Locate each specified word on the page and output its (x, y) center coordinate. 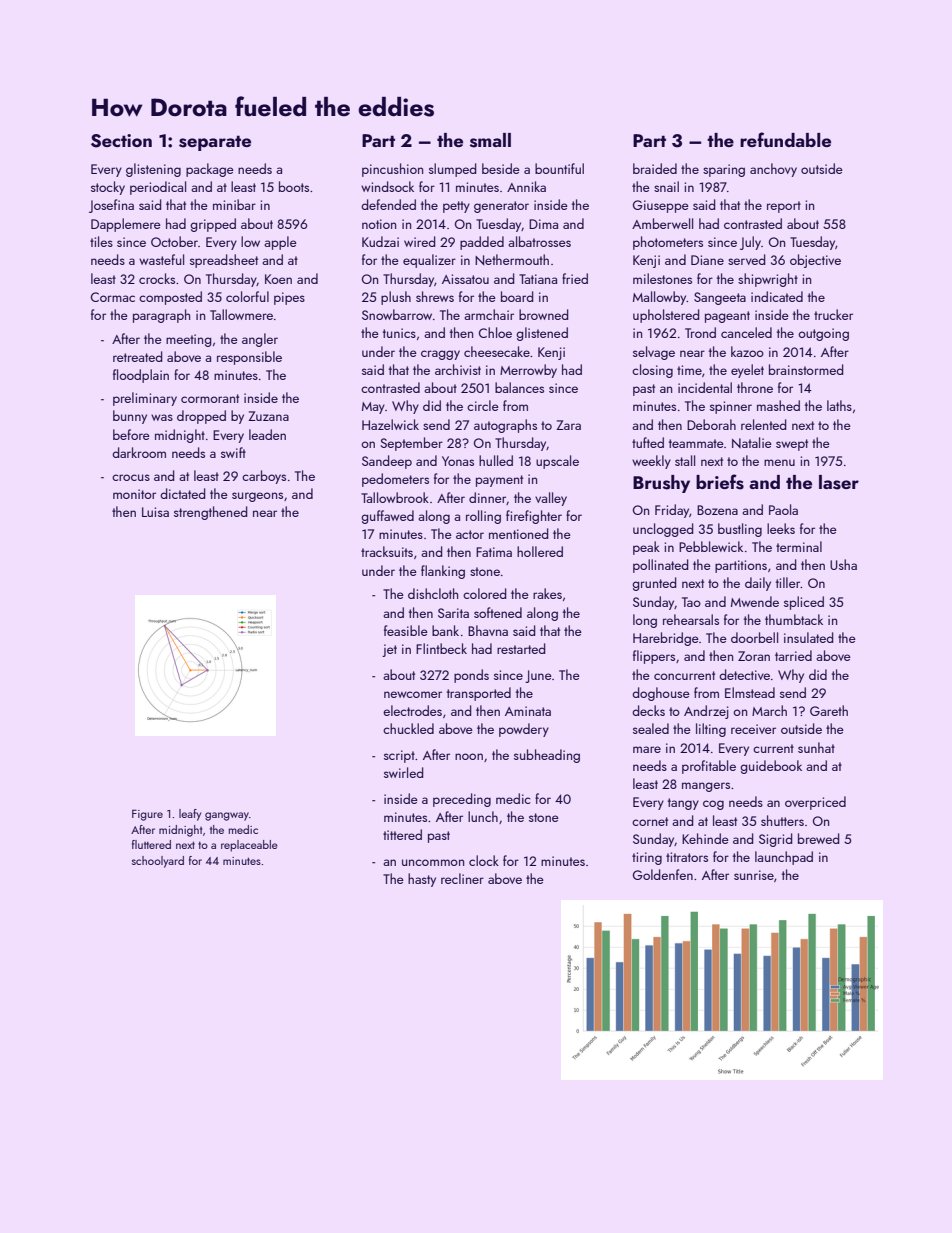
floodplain (141, 376)
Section (121, 141)
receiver (753, 729)
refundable (785, 139)
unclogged (663, 530)
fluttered (151, 844)
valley (551, 499)
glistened (542, 334)
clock (484, 860)
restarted (521, 648)
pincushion (392, 170)
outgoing (823, 334)
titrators (687, 857)
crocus (131, 477)
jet (389, 650)
